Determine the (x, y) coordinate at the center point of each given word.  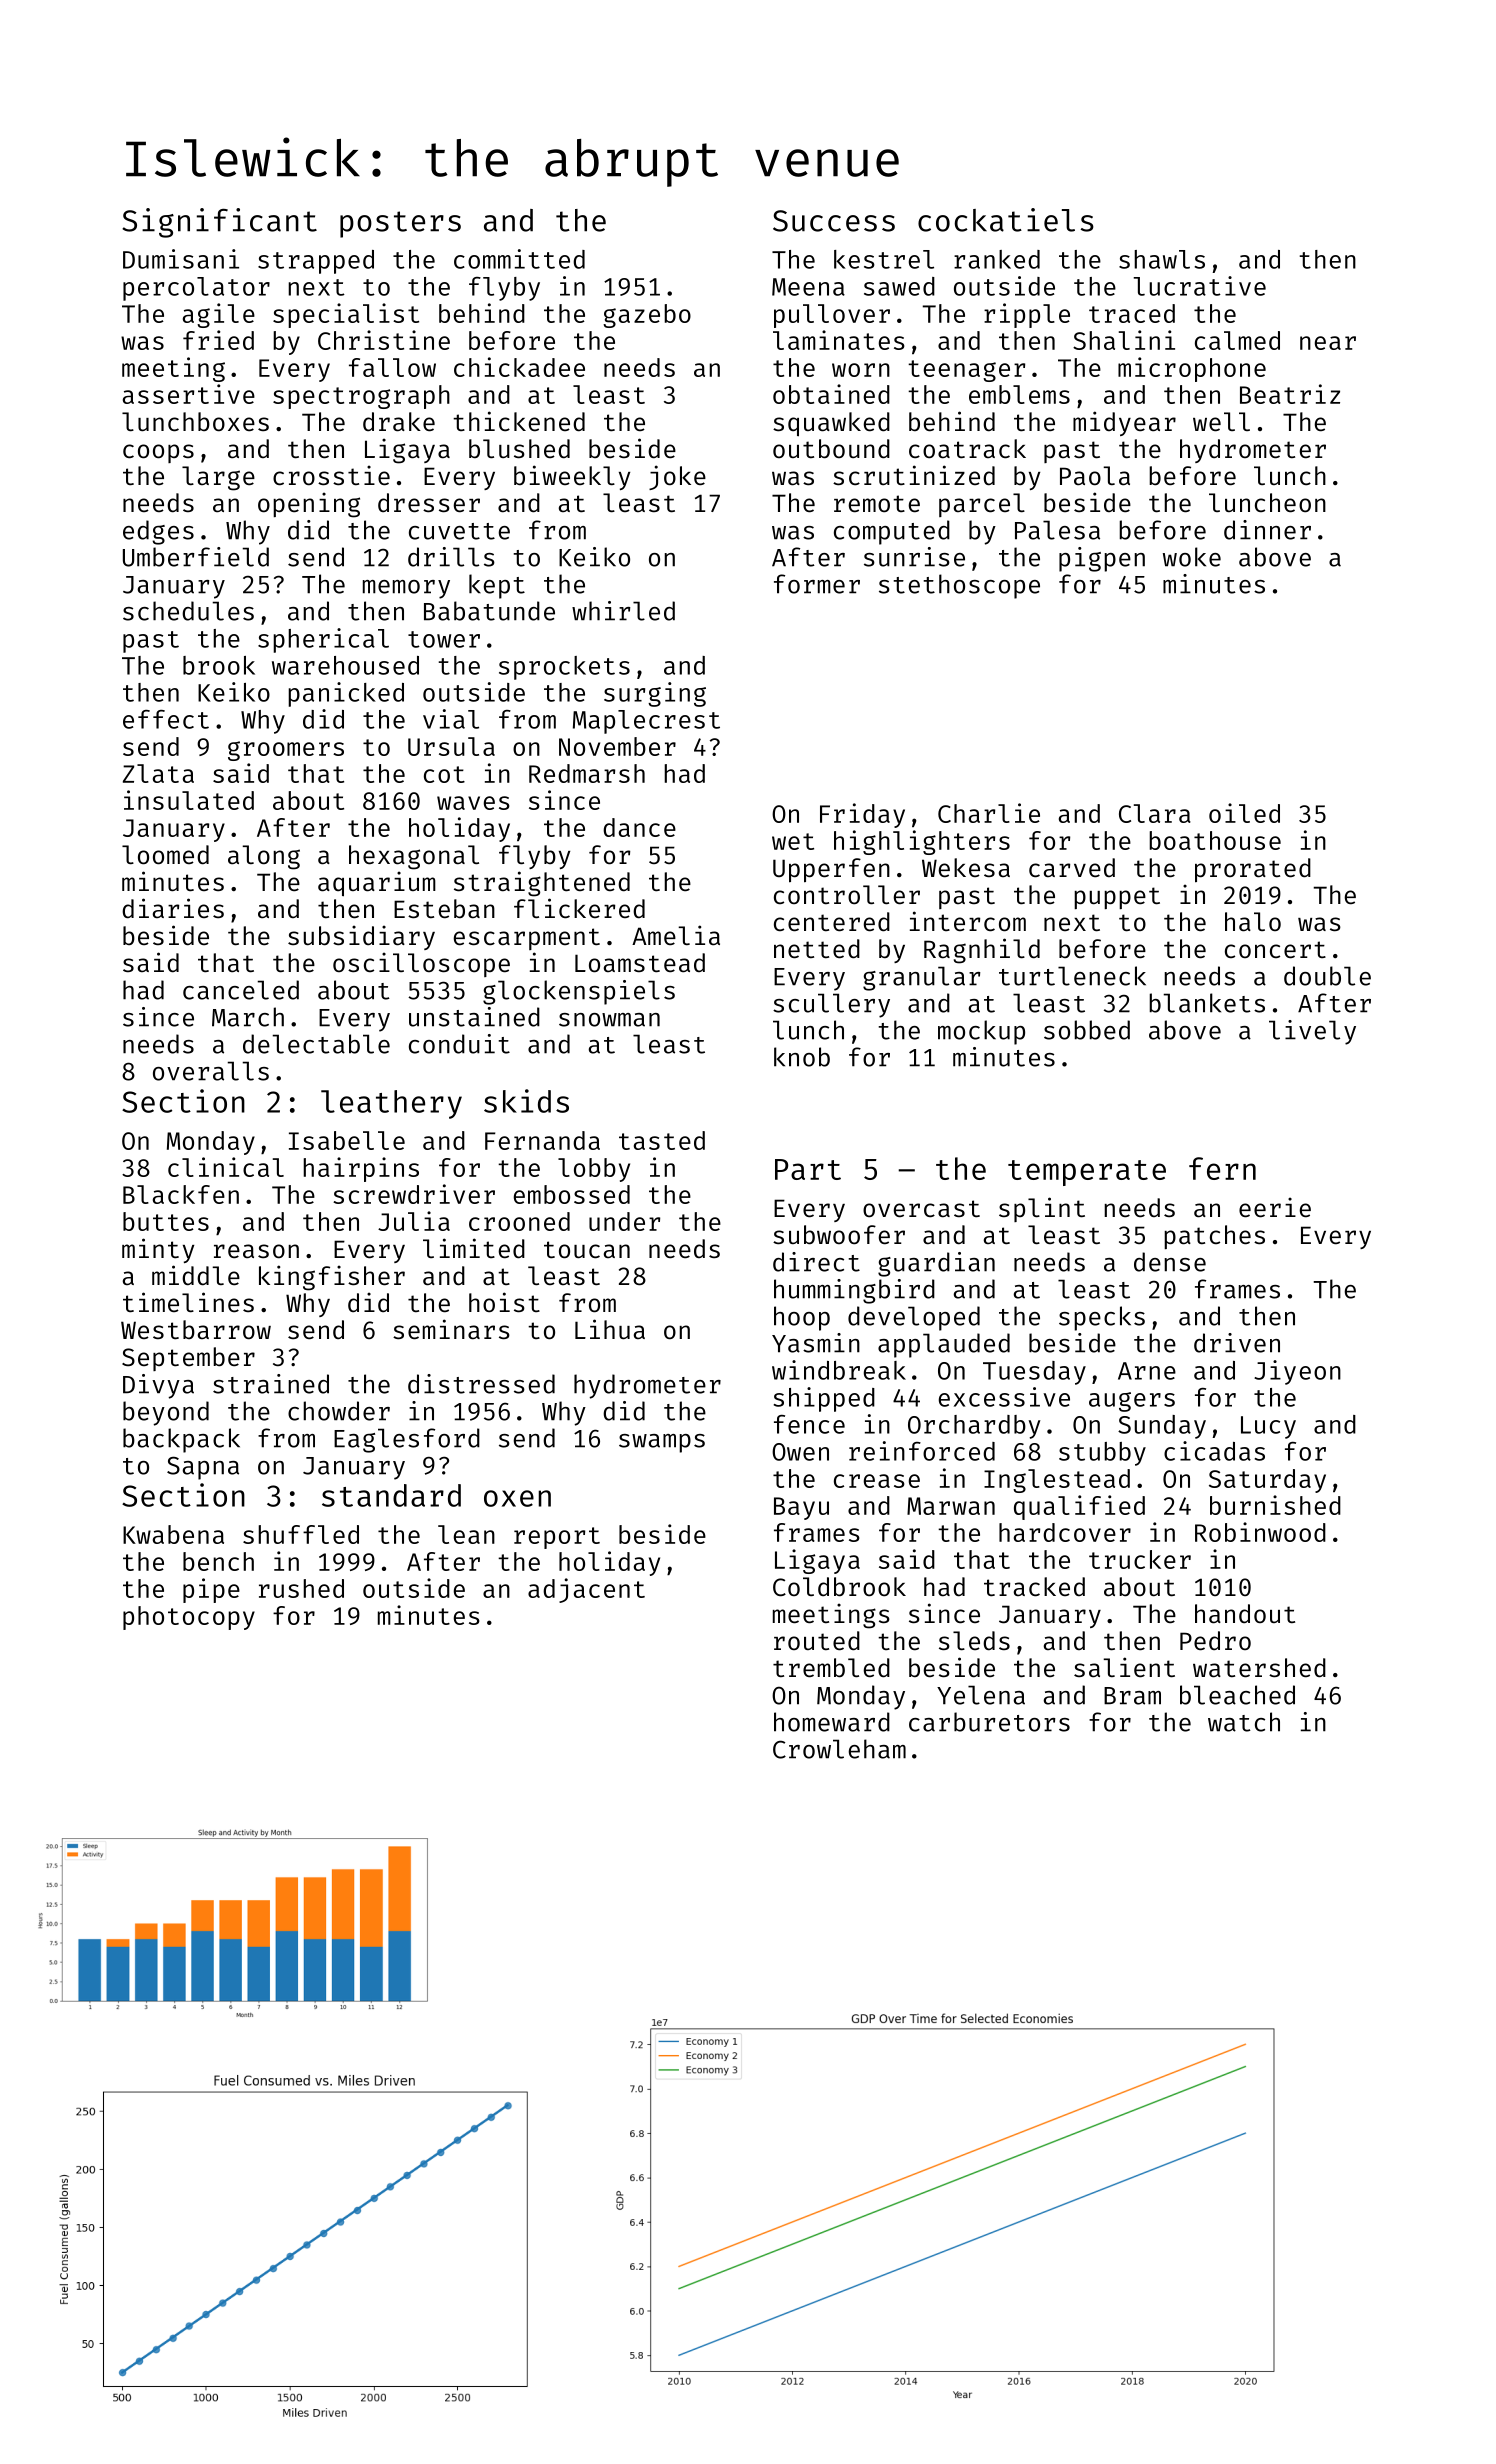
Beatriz (1290, 394)
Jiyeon (1297, 1372)
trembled (831, 1668)
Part (808, 1169)
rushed (301, 1588)
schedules (188, 611)
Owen (800, 1452)
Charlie (989, 813)
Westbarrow (196, 1330)
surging (655, 694)
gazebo (647, 316)
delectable (316, 1044)
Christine (384, 340)
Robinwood (1260, 1532)
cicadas (1214, 1451)
